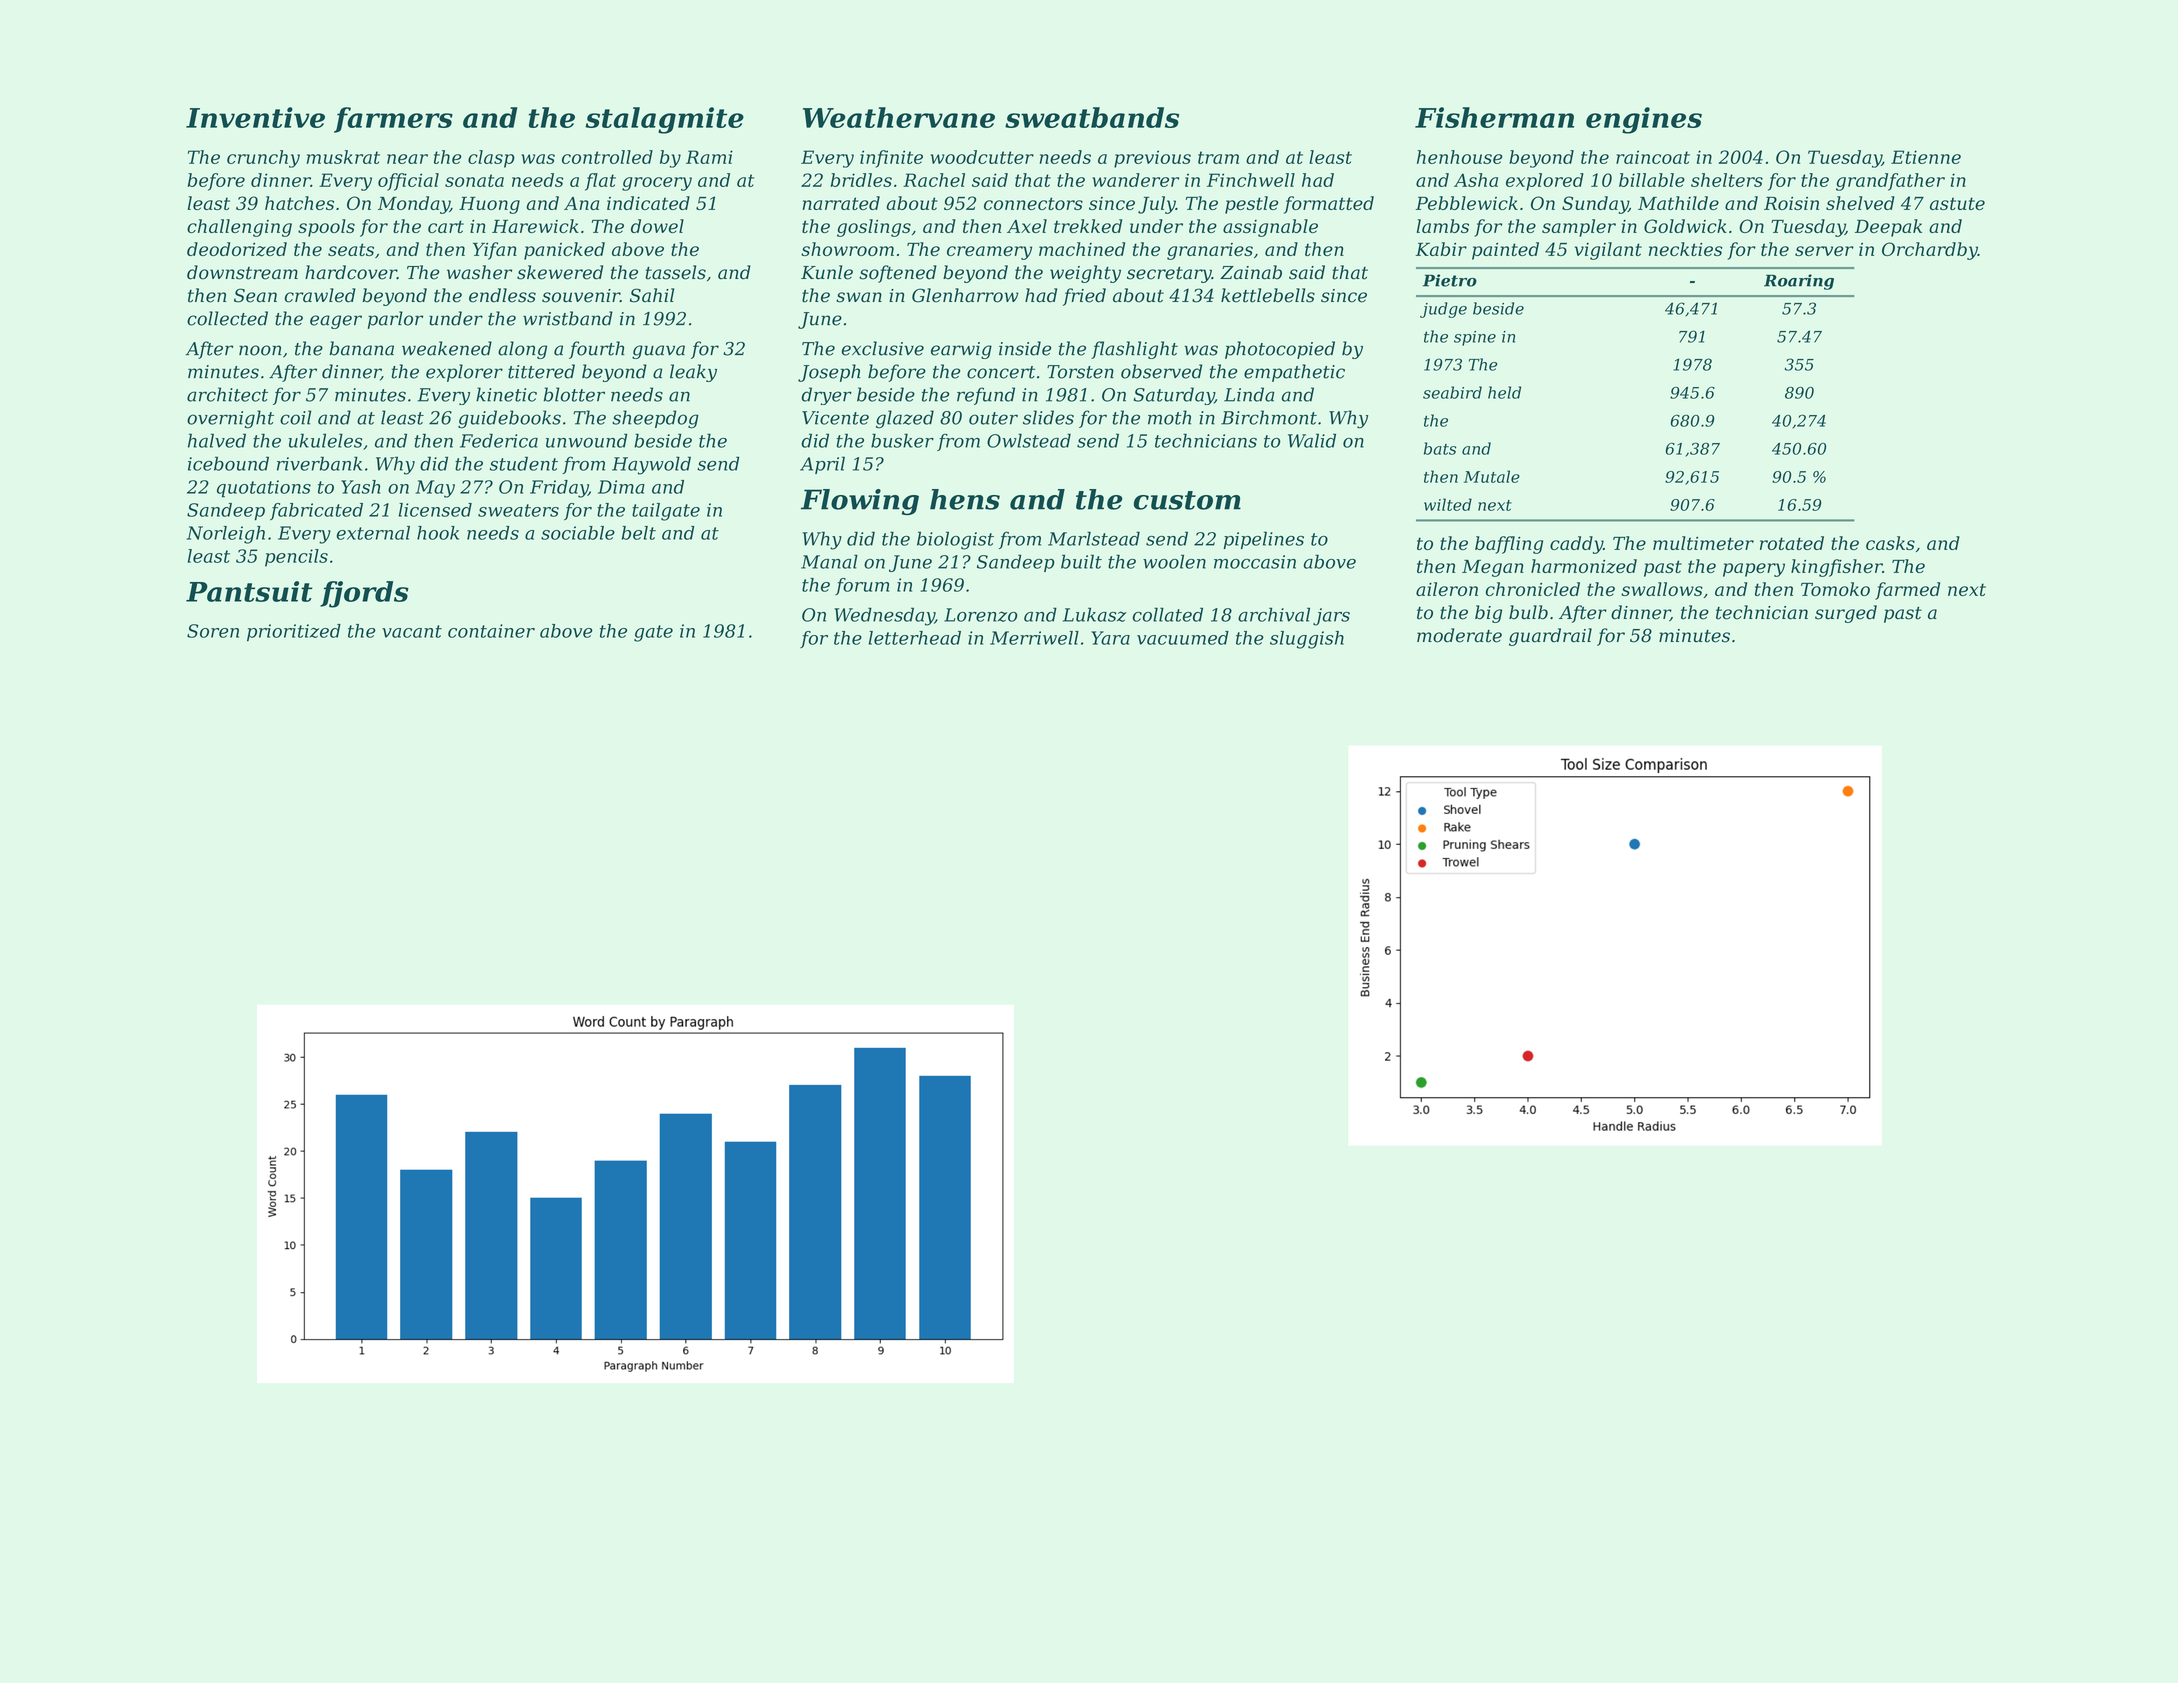 This page has height=1683, width=2178. I want to click on bats, so click(1440, 448).
